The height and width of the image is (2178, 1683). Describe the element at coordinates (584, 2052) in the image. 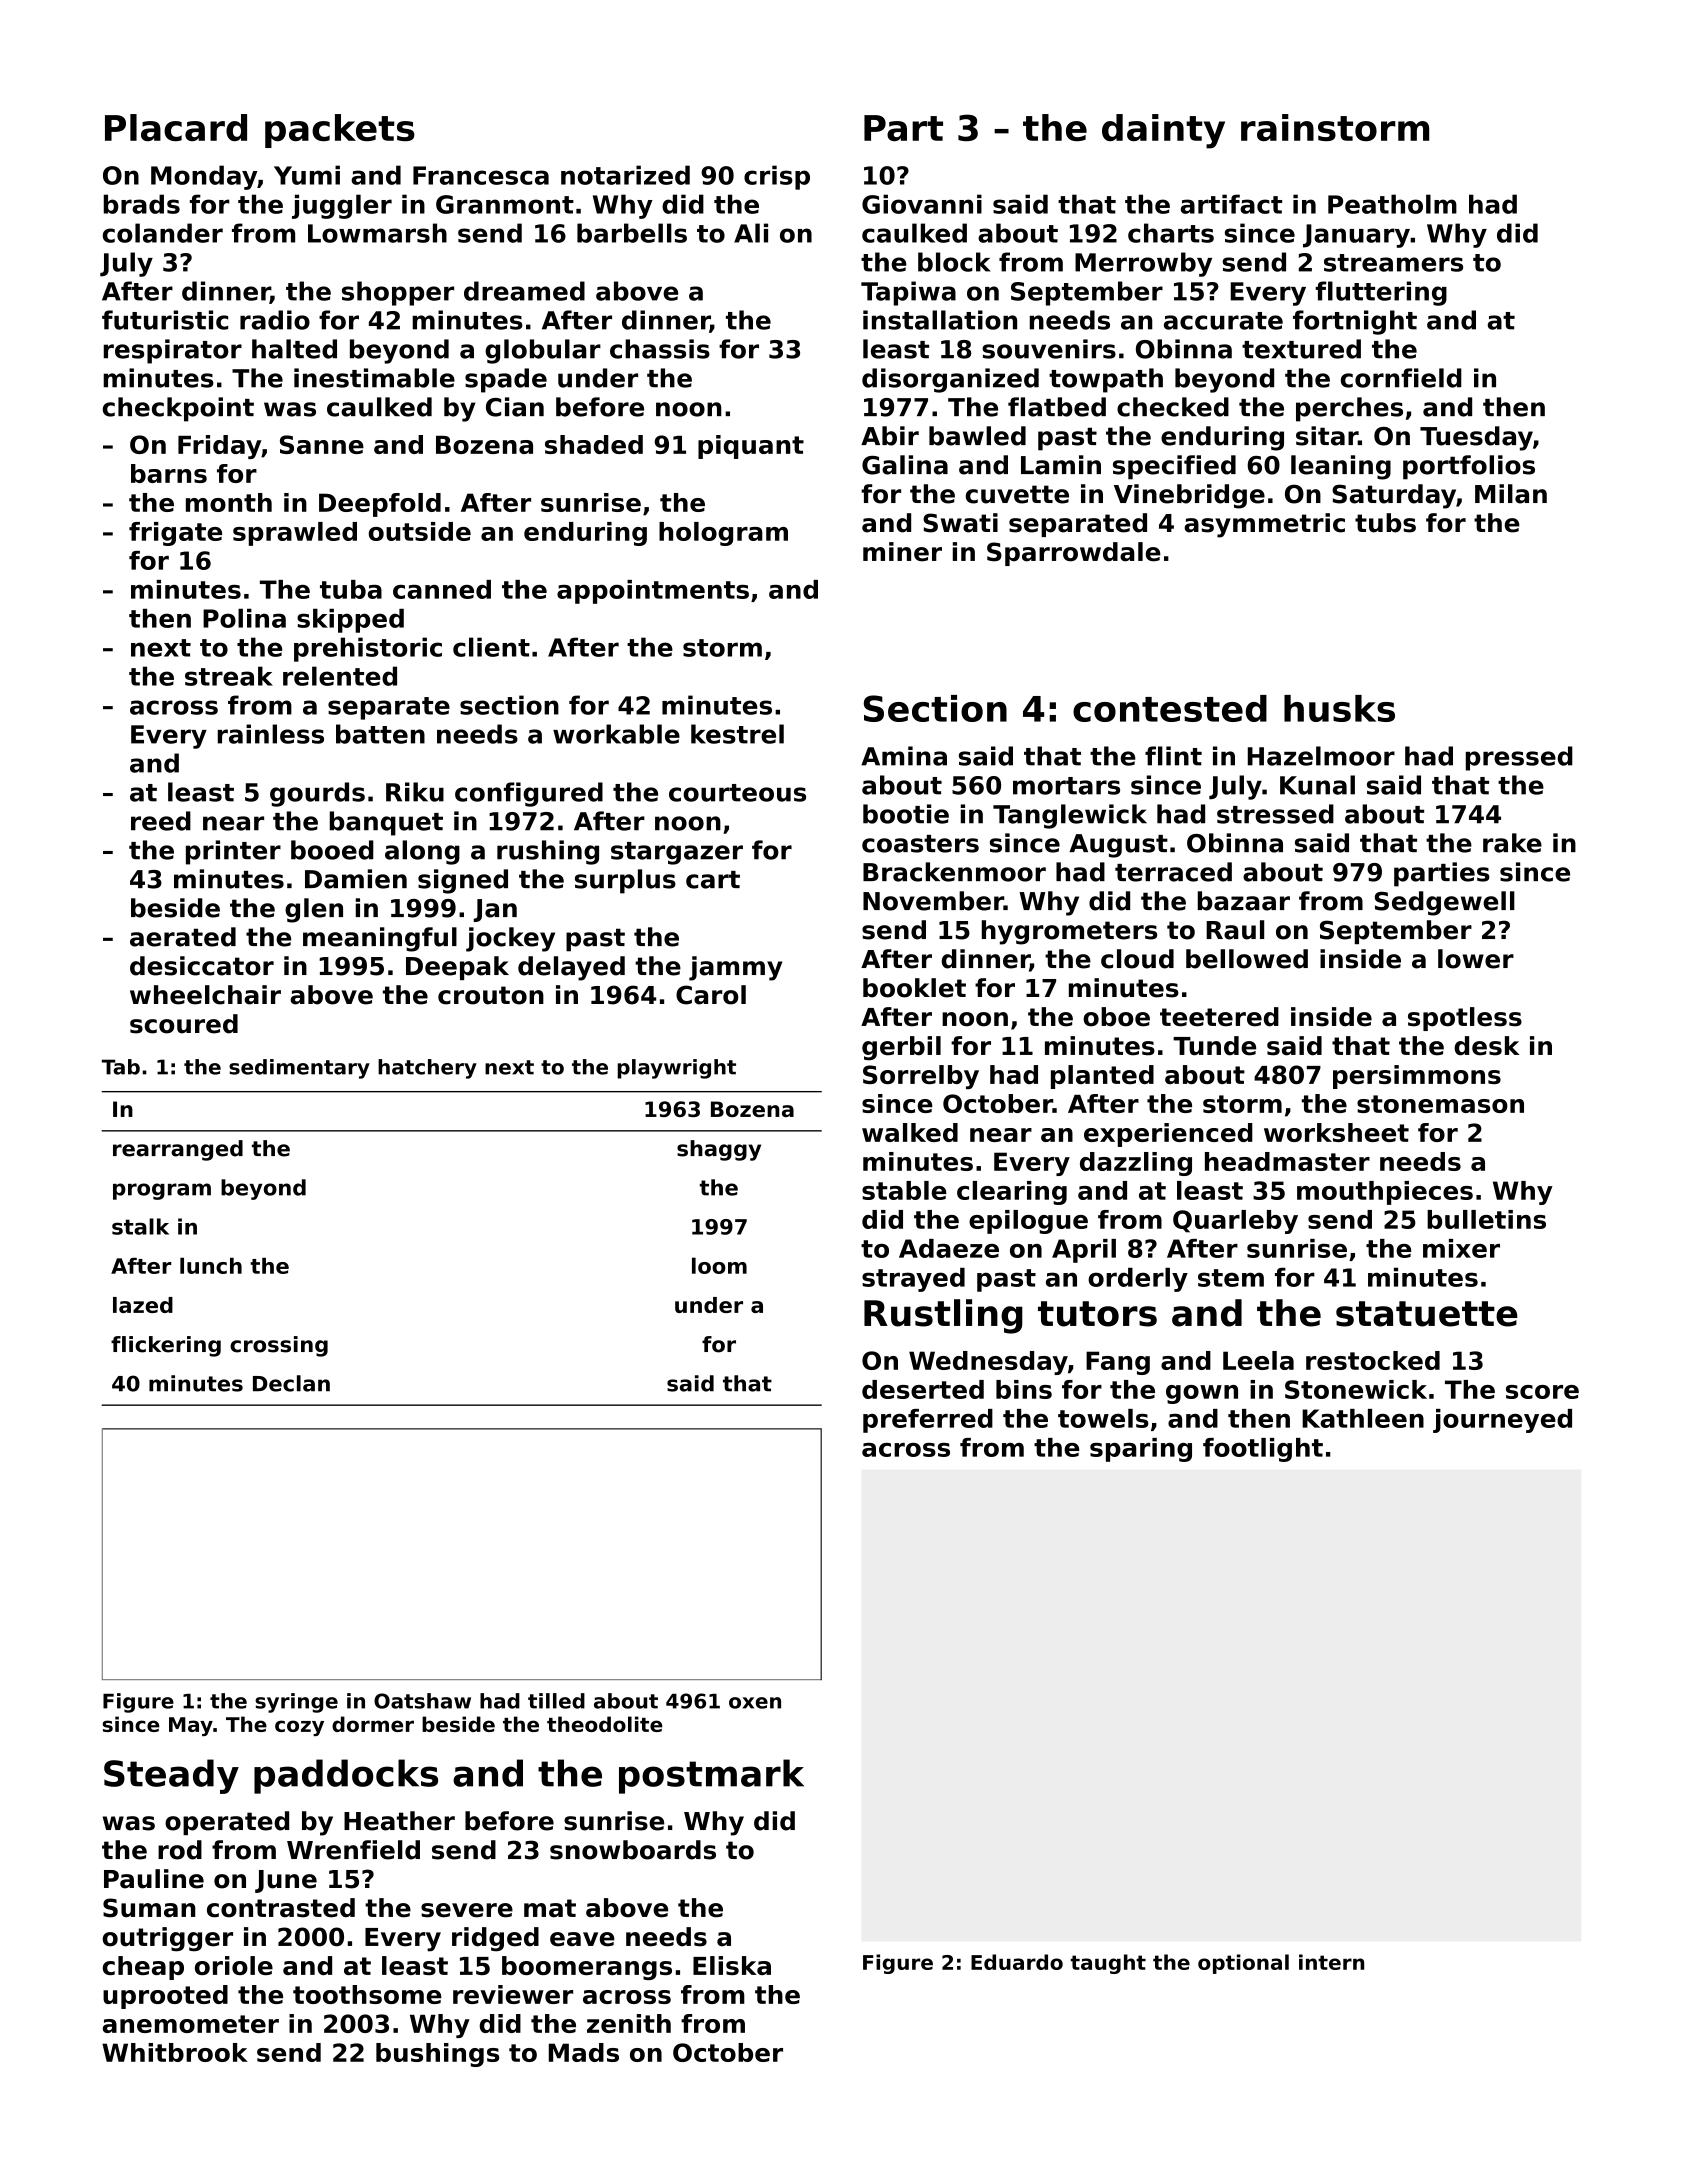

I see `Mads` at that location.
